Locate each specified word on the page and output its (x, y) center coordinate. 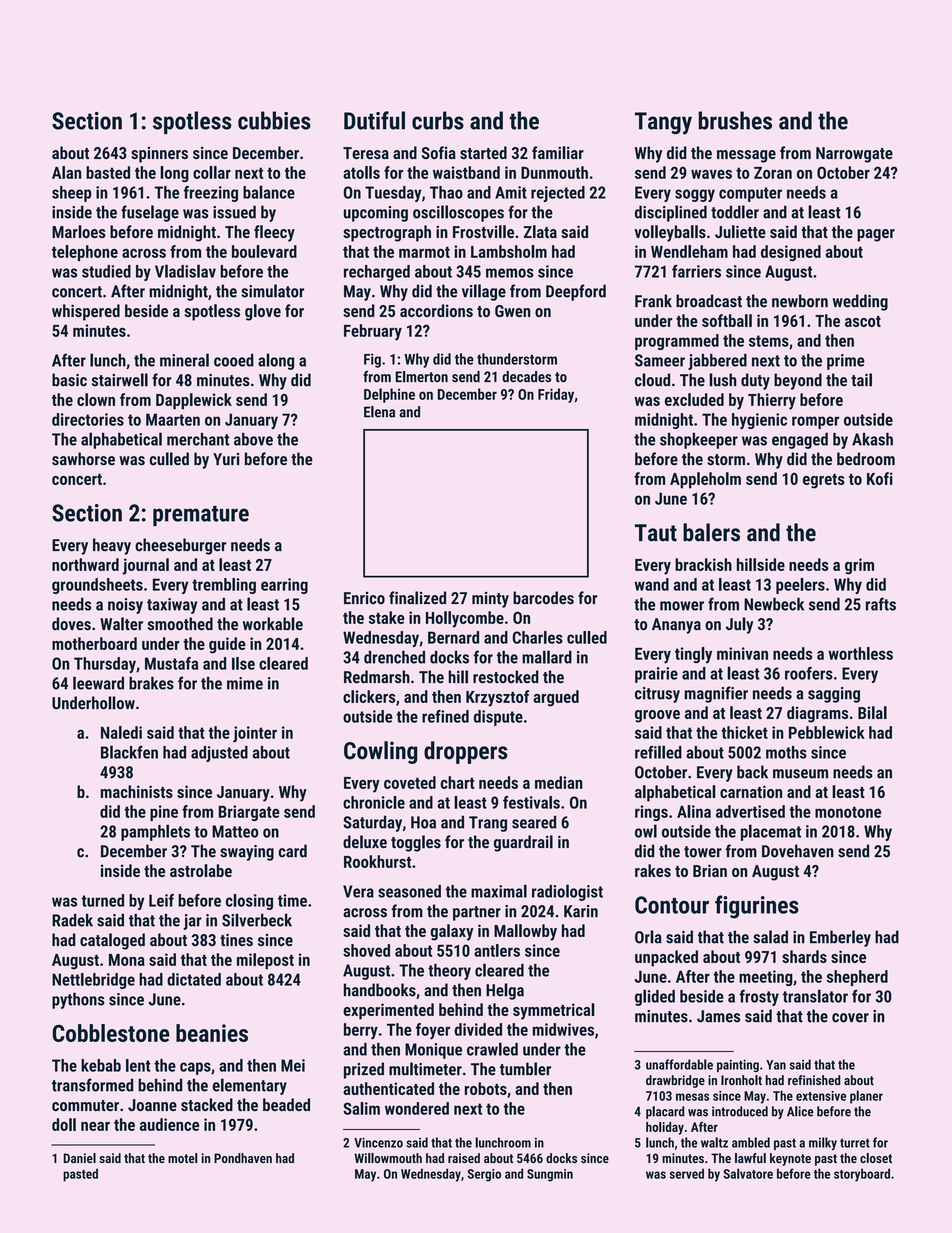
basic (69, 380)
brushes (735, 120)
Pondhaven (243, 1158)
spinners (159, 154)
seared (534, 822)
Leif (161, 900)
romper (815, 422)
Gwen (513, 311)
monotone (848, 812)
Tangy (663, 123)
